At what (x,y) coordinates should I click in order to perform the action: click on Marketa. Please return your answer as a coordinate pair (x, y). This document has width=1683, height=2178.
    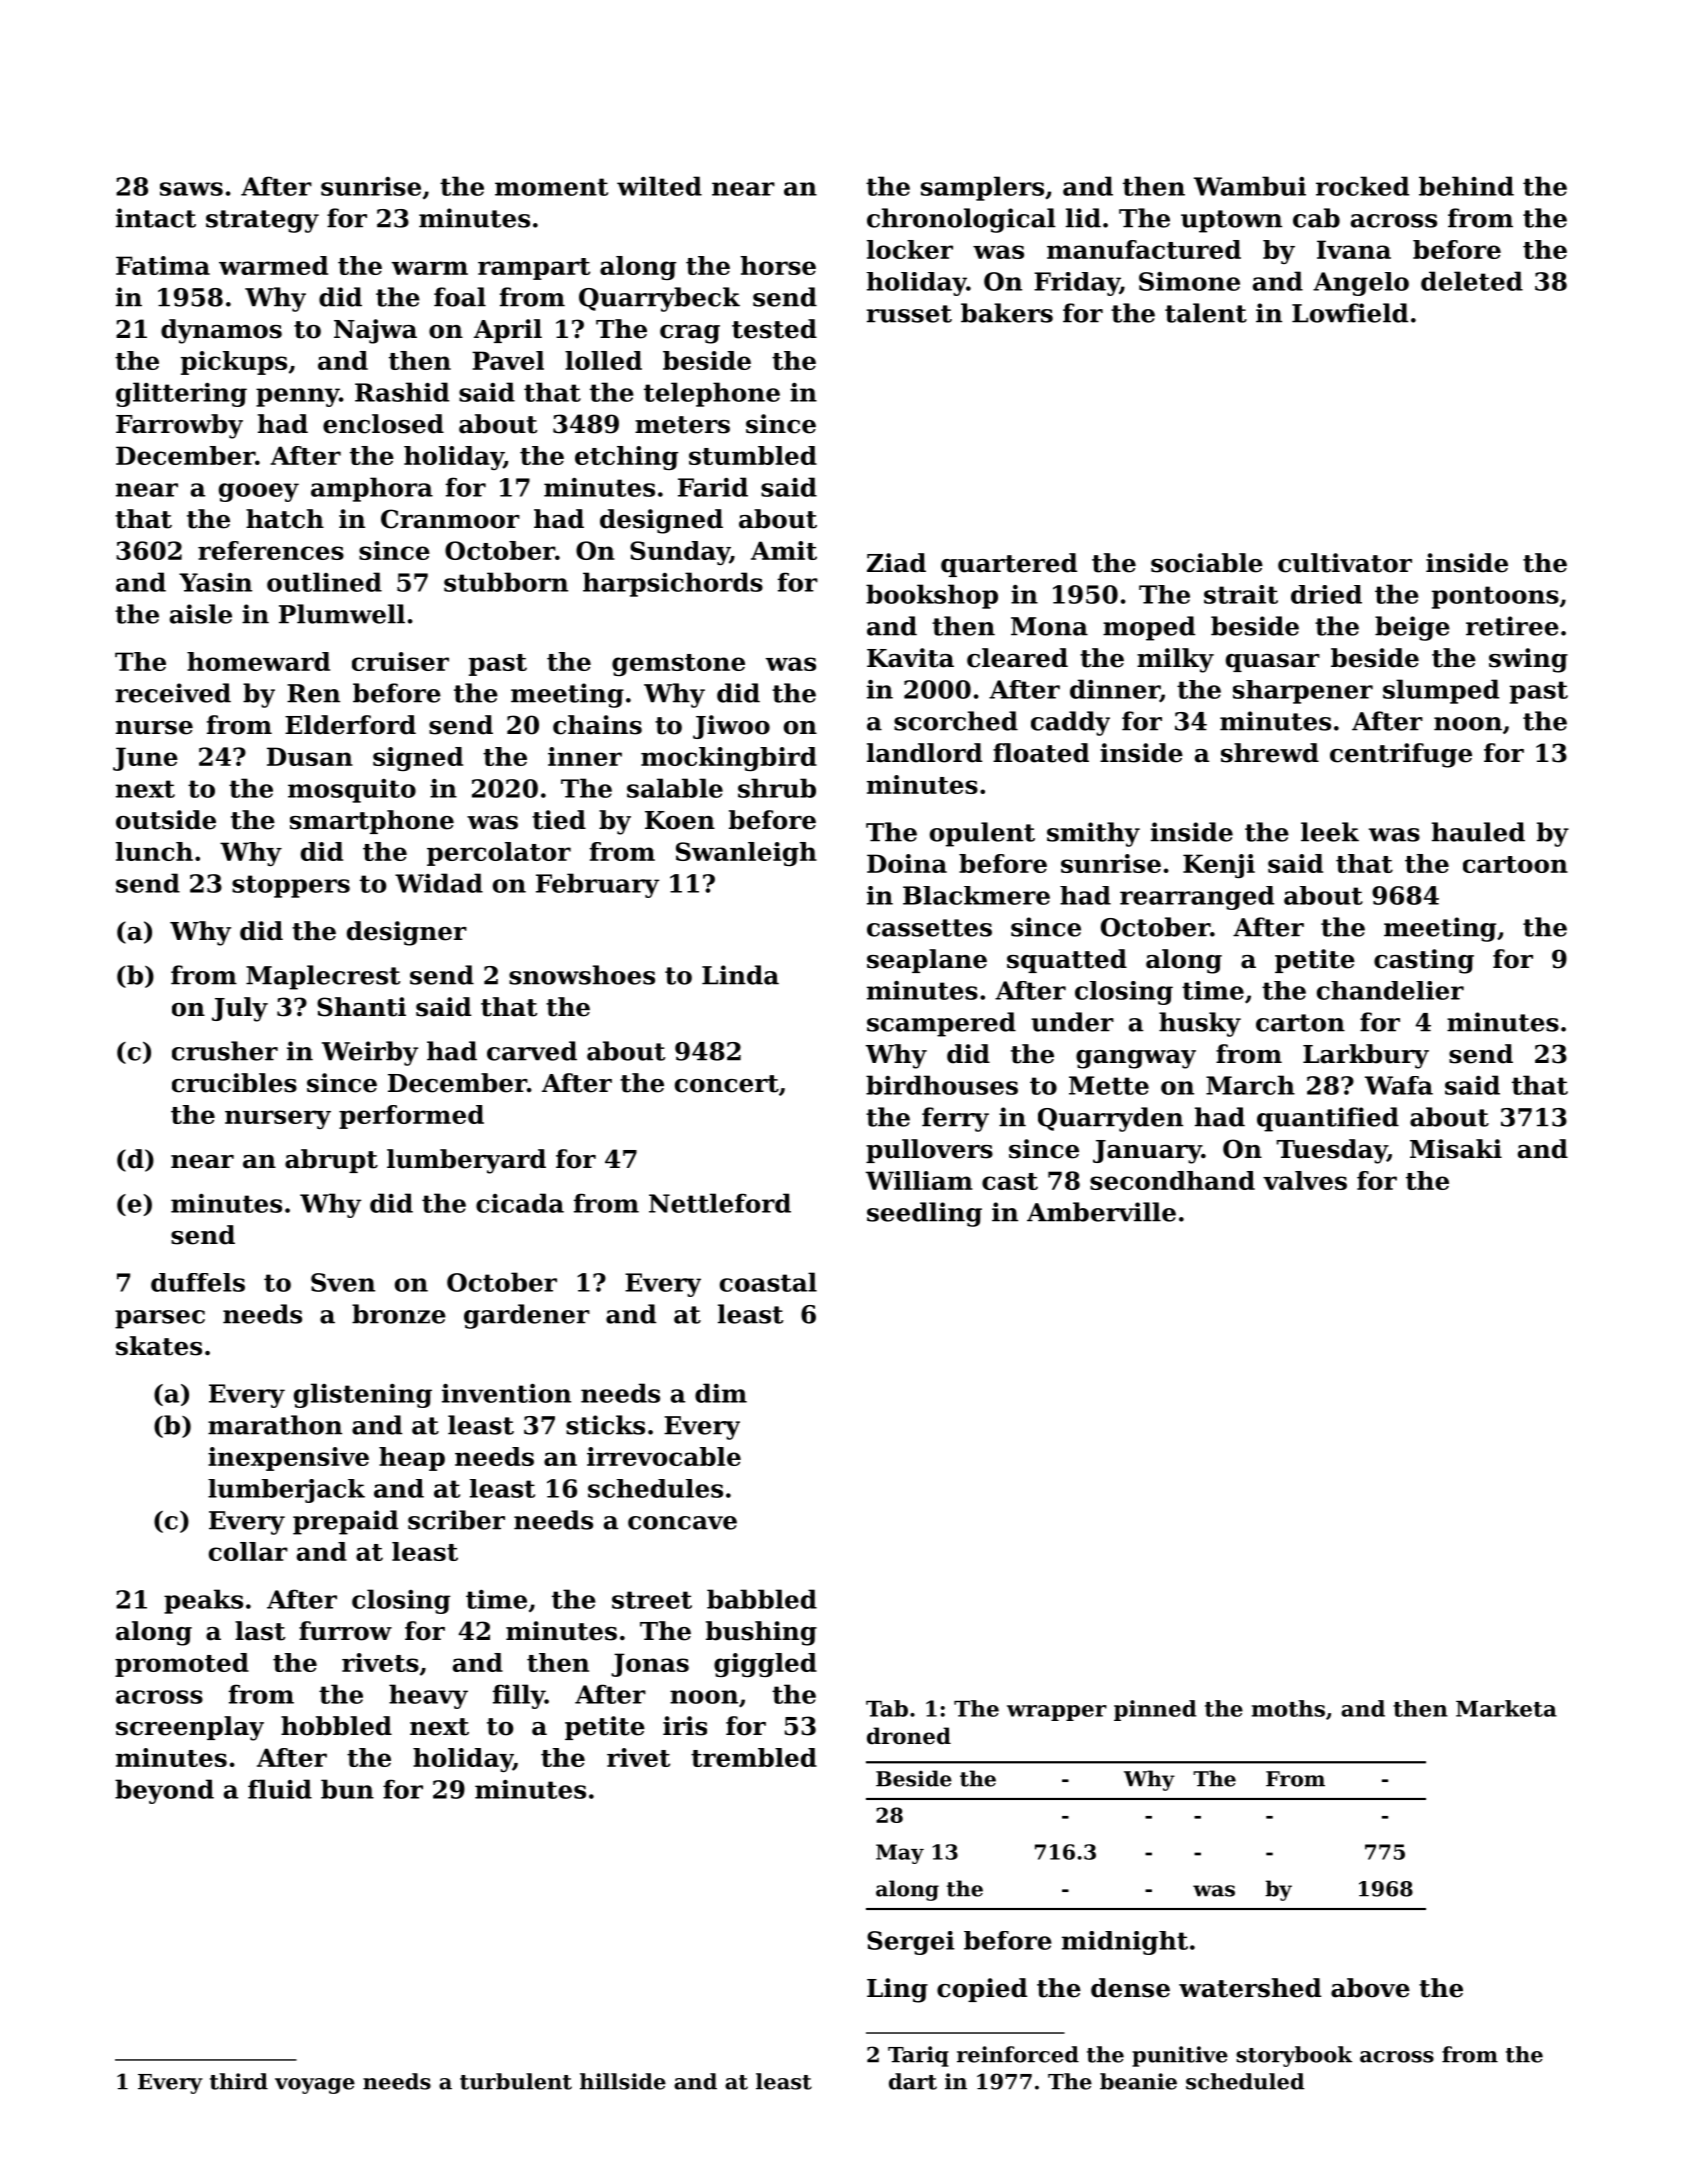
    Looking at the image, I should click on (1506, 1708).
